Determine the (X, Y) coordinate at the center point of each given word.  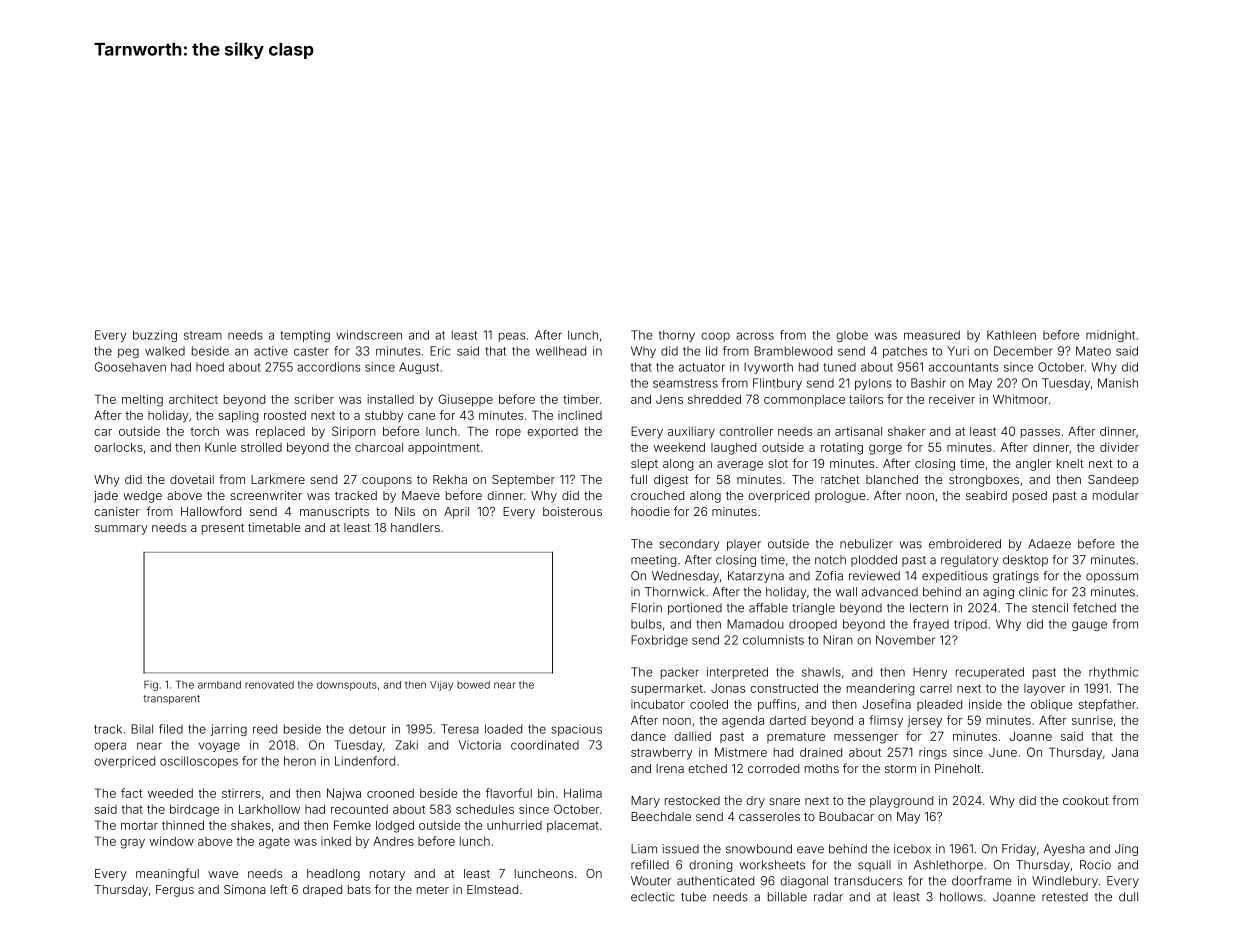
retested (1065, 897)
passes (1040, 433)
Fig (151, 685)
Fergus (175, 891)
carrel (936, 688)
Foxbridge (659, 641)
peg (128, 353)
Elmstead (492, 889)
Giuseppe (466, 400)
